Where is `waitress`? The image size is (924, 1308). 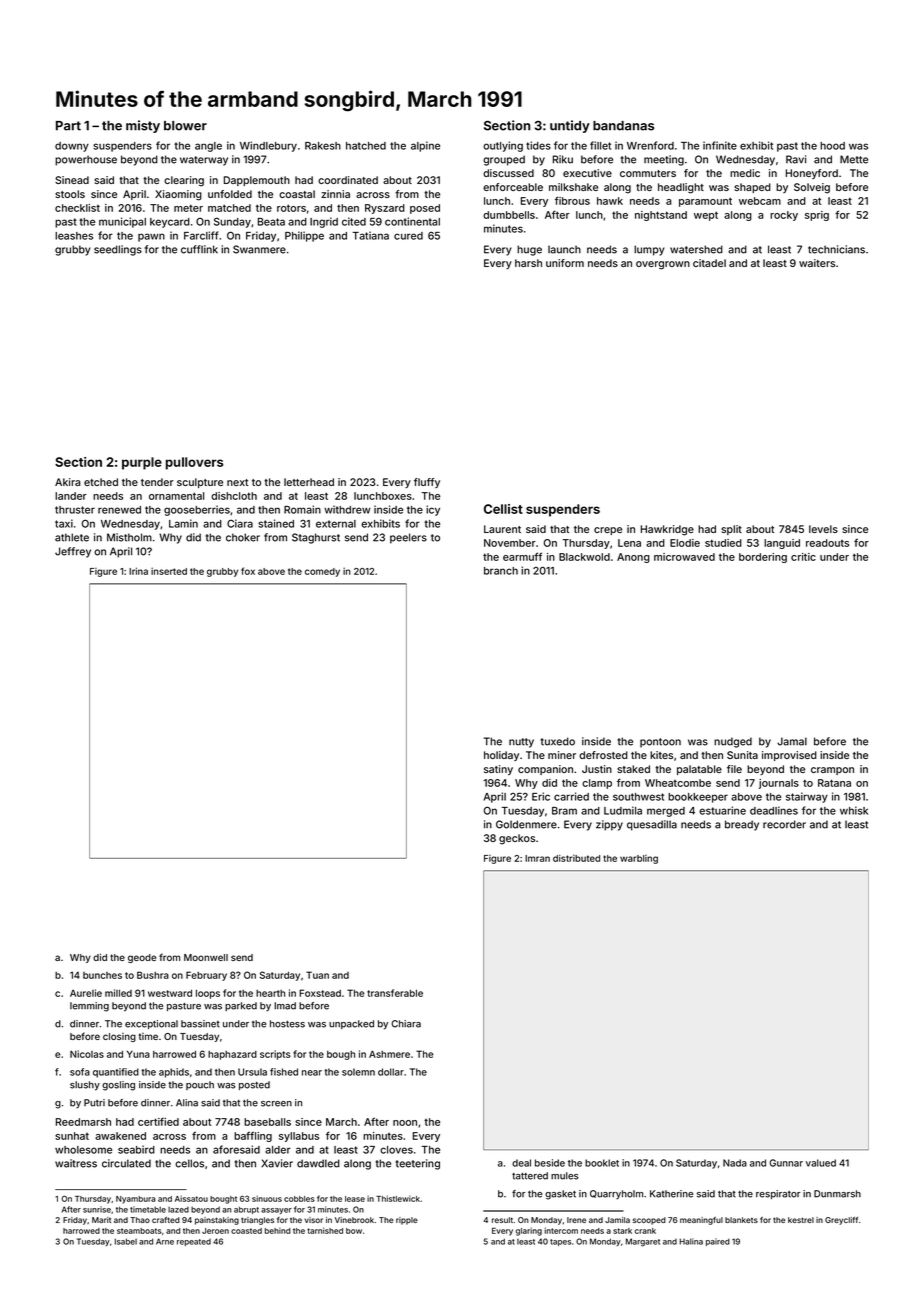
waitress is located at coordinates (76, 1163).
